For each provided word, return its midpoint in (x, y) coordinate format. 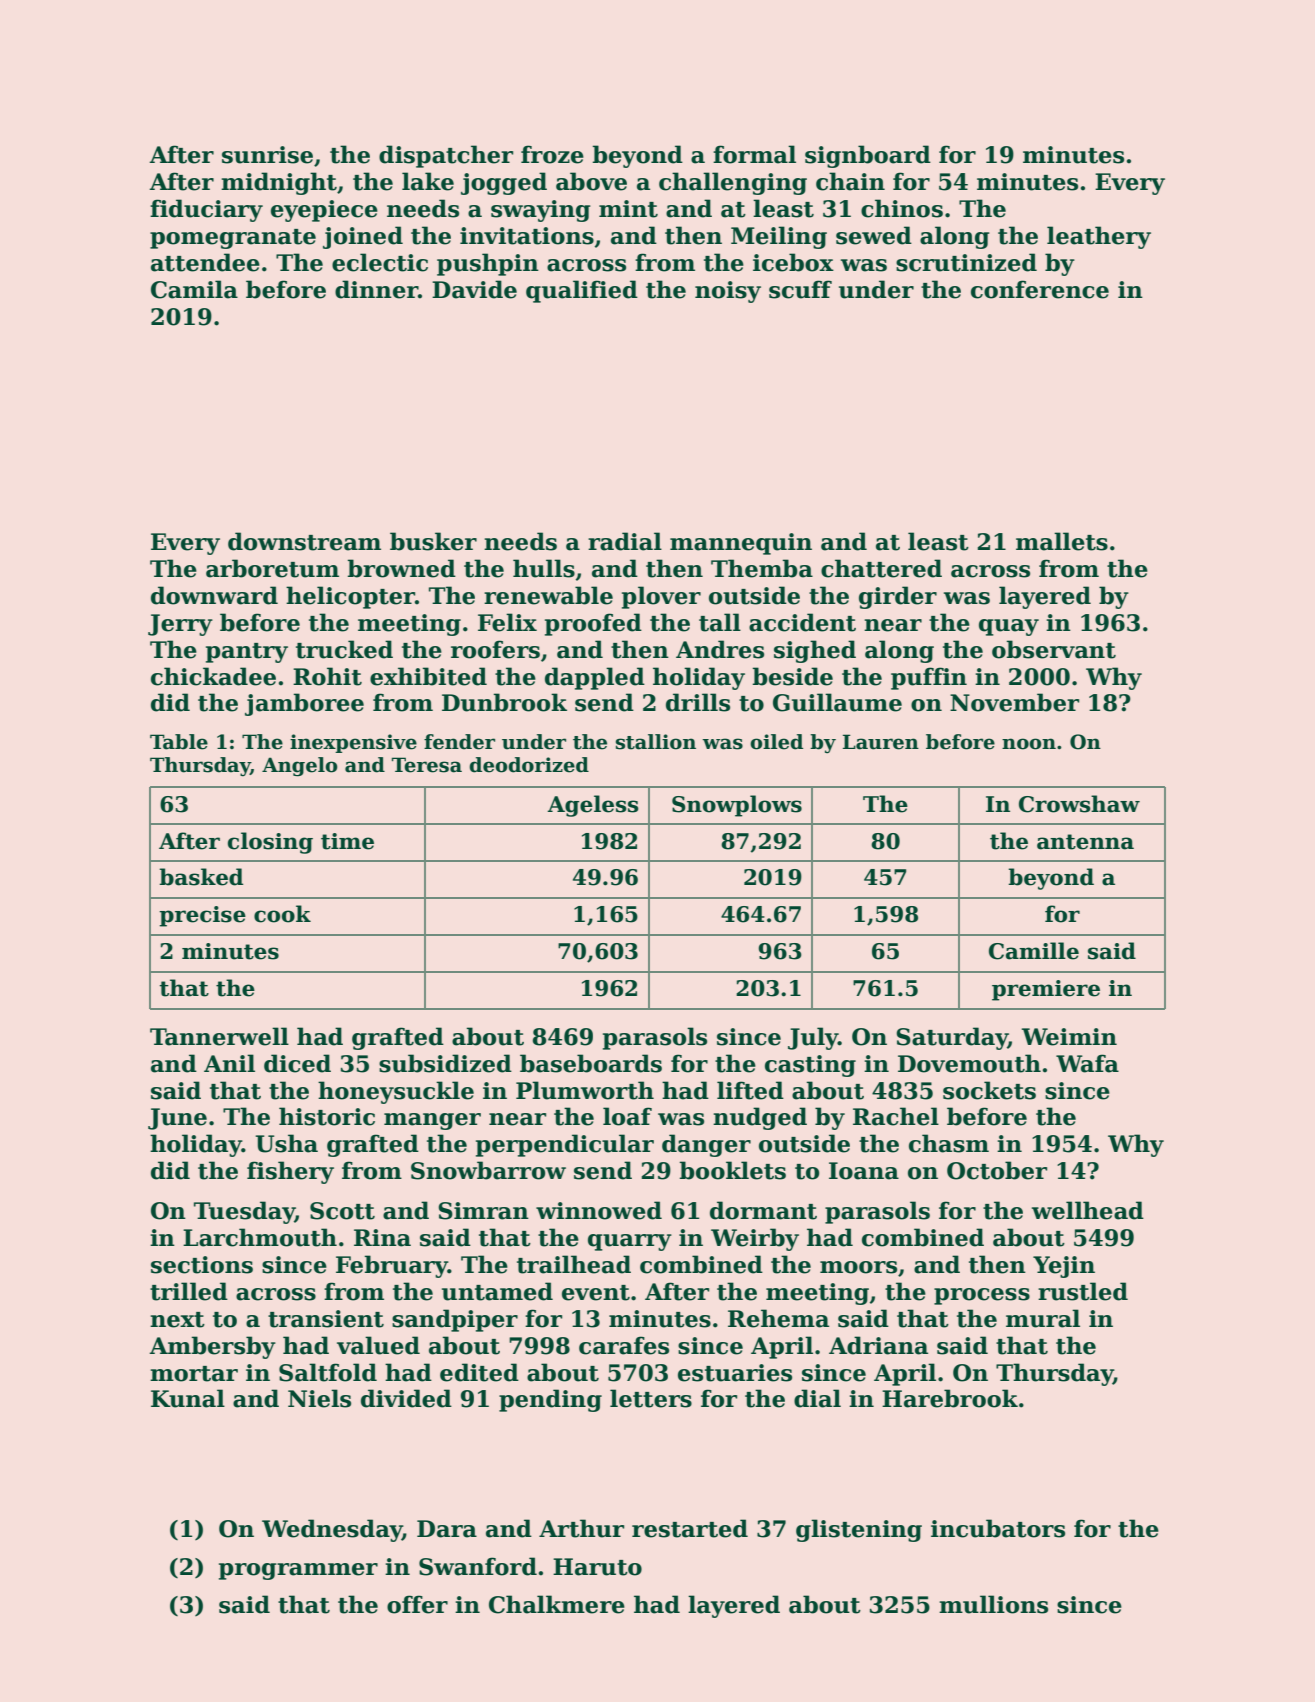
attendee (205, 262)
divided (406, 1398)
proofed (593, 624)
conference (1040, 289)
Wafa (1087, 1063)
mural (1043, 1318)
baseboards (591, 1063)
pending (550, 1400)
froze (552, 154)
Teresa (427, 765)
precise (202, 916)
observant (1054, 649)
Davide (474, 289)
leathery (1099, 237)
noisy (728, 292)
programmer (298, 1571)
